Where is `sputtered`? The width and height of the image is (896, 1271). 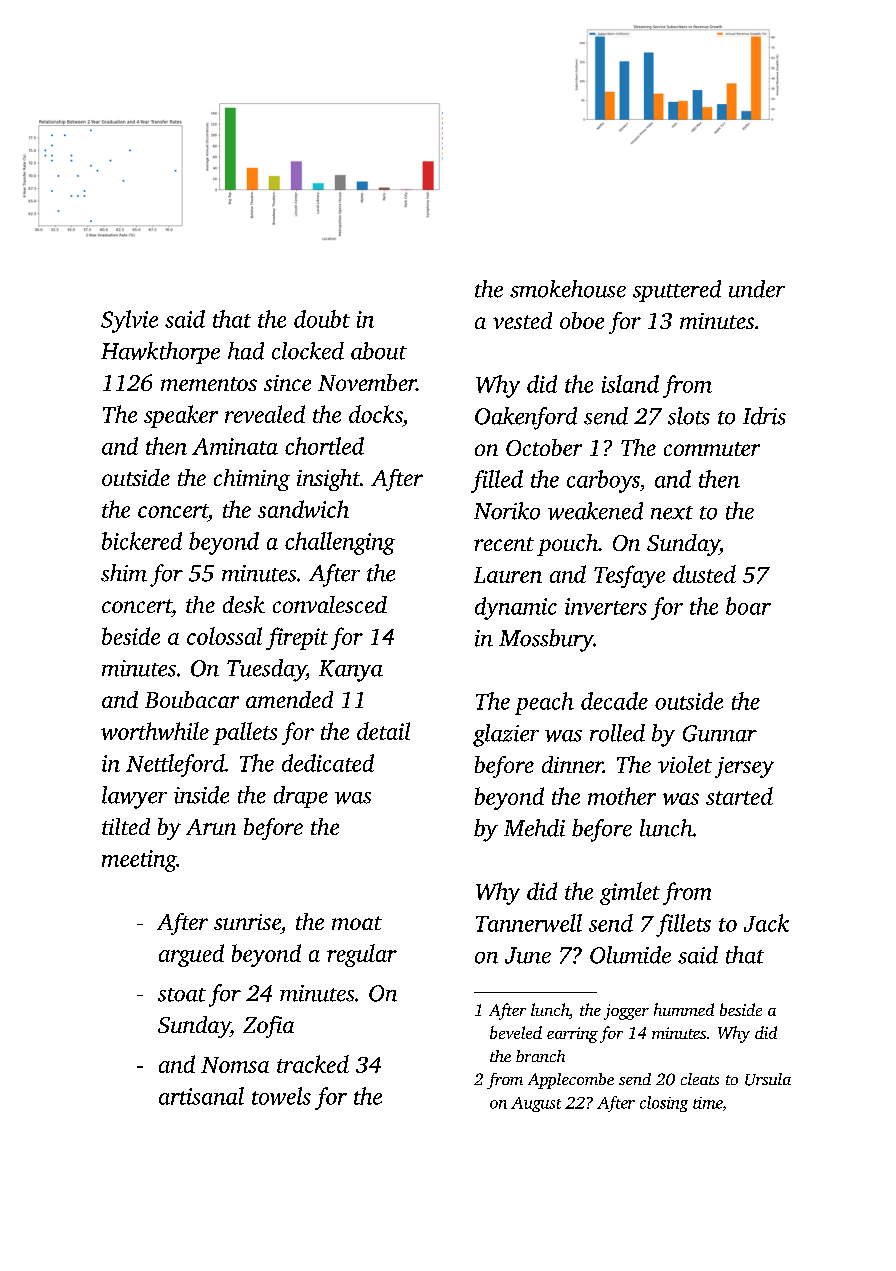 sputtered is located at coordinates (677, 291).
